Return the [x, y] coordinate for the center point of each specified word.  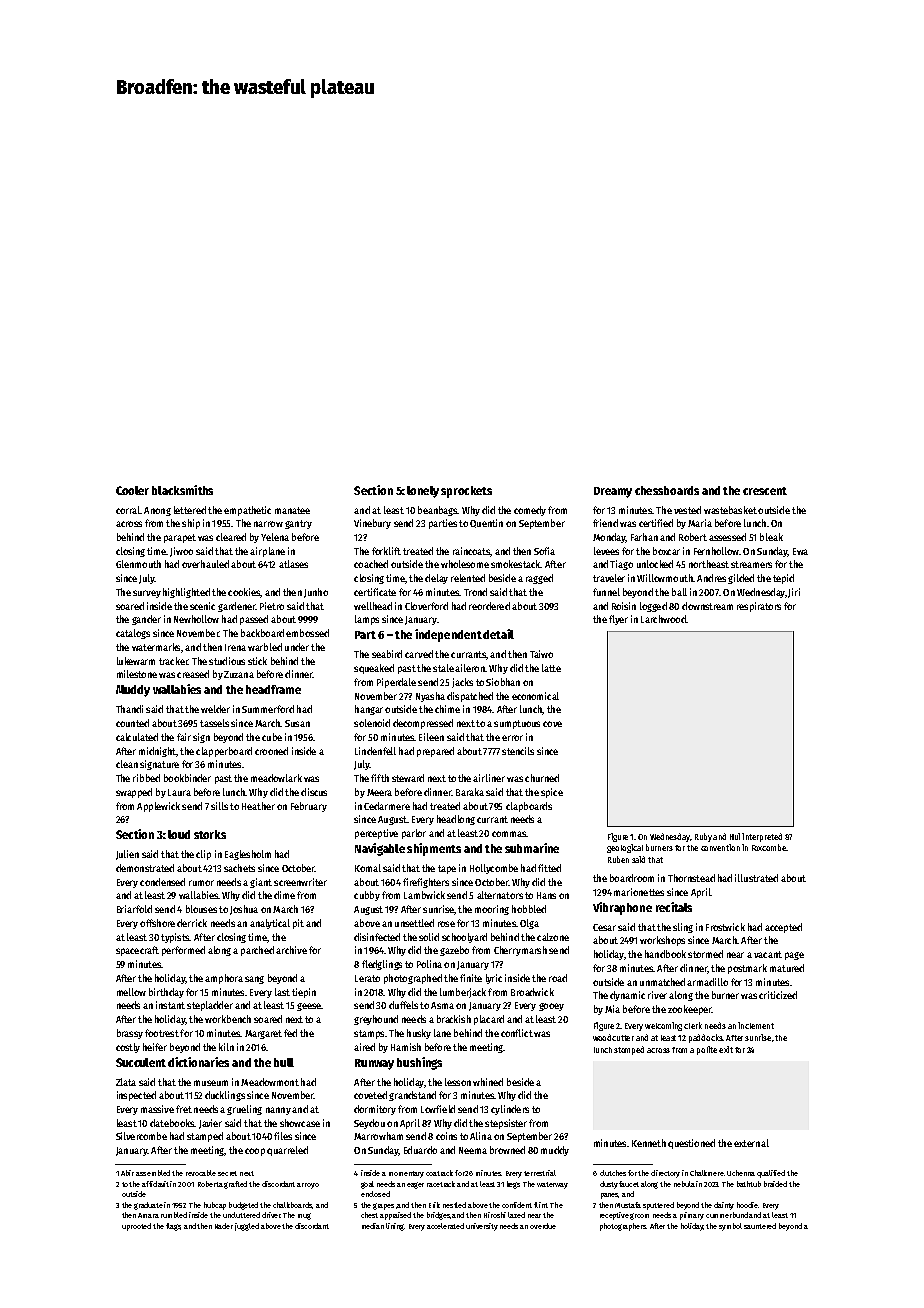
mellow [131, 992]
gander [146, 620]
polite [707, 1050]
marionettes [639, 892]
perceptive [376, 834]
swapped [134, 793]
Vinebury [372, 524]
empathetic [247, 511]
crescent [765, 491]
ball [679, 592]
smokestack [515, 564]
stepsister [506, 1124]
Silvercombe [141, 1136]
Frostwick [725, 927]
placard [489, 1020]
